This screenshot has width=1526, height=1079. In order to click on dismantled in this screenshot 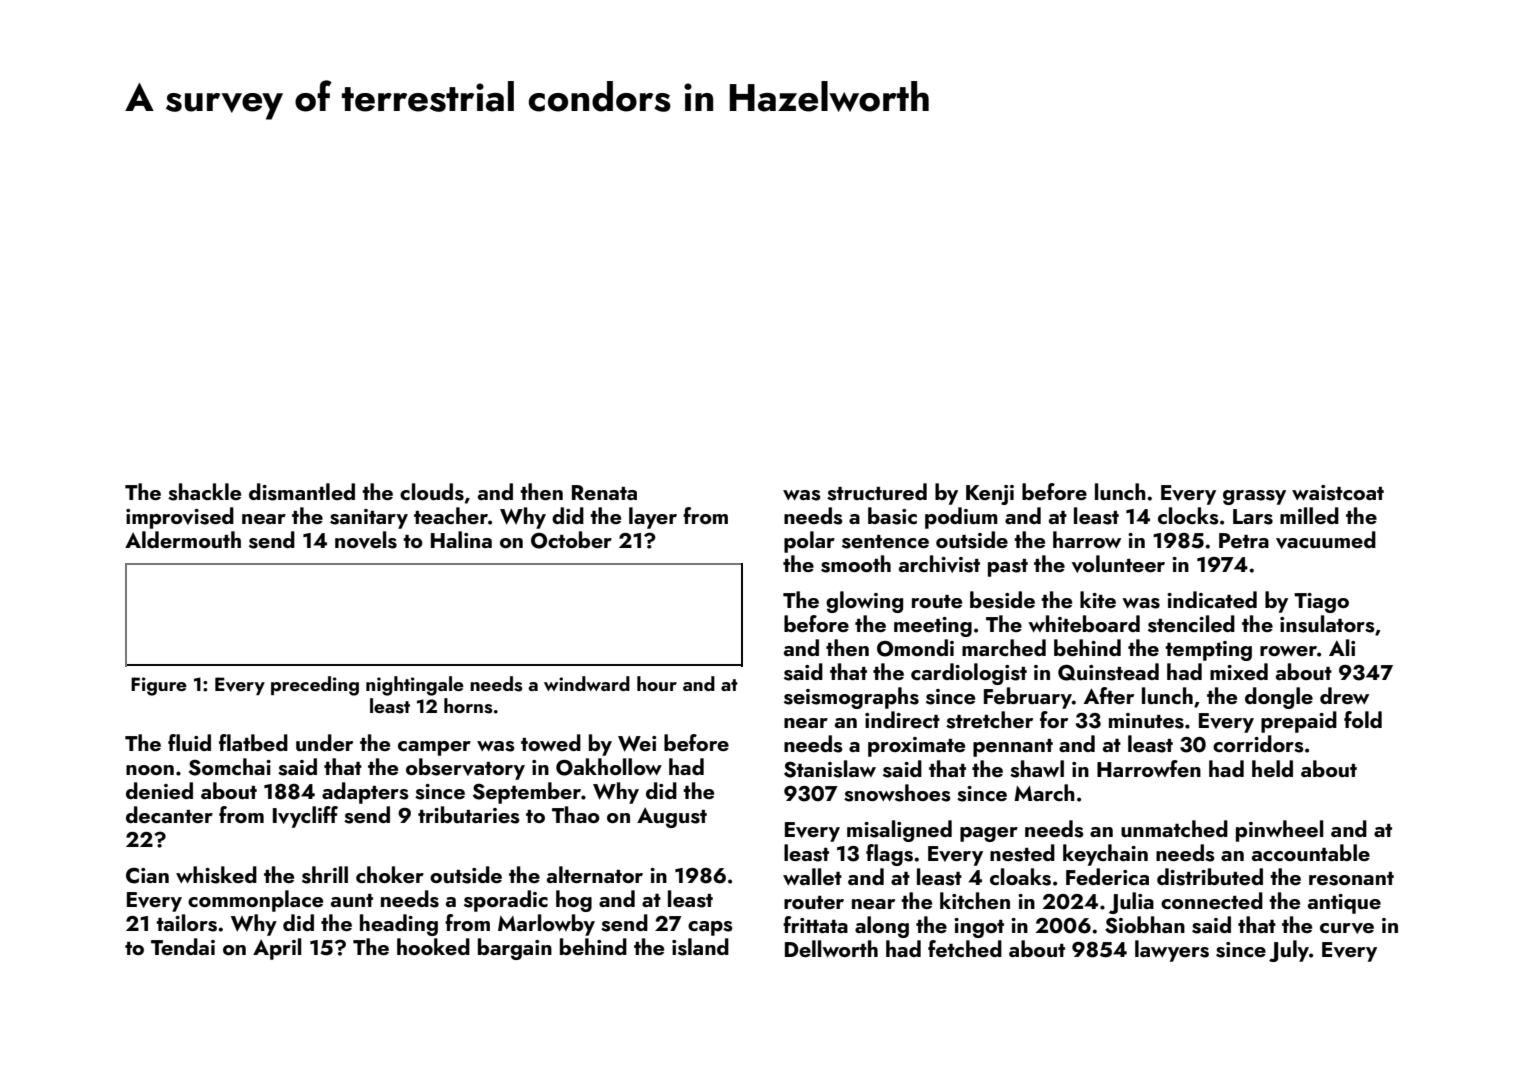, I will do `click(302, 492)`.
